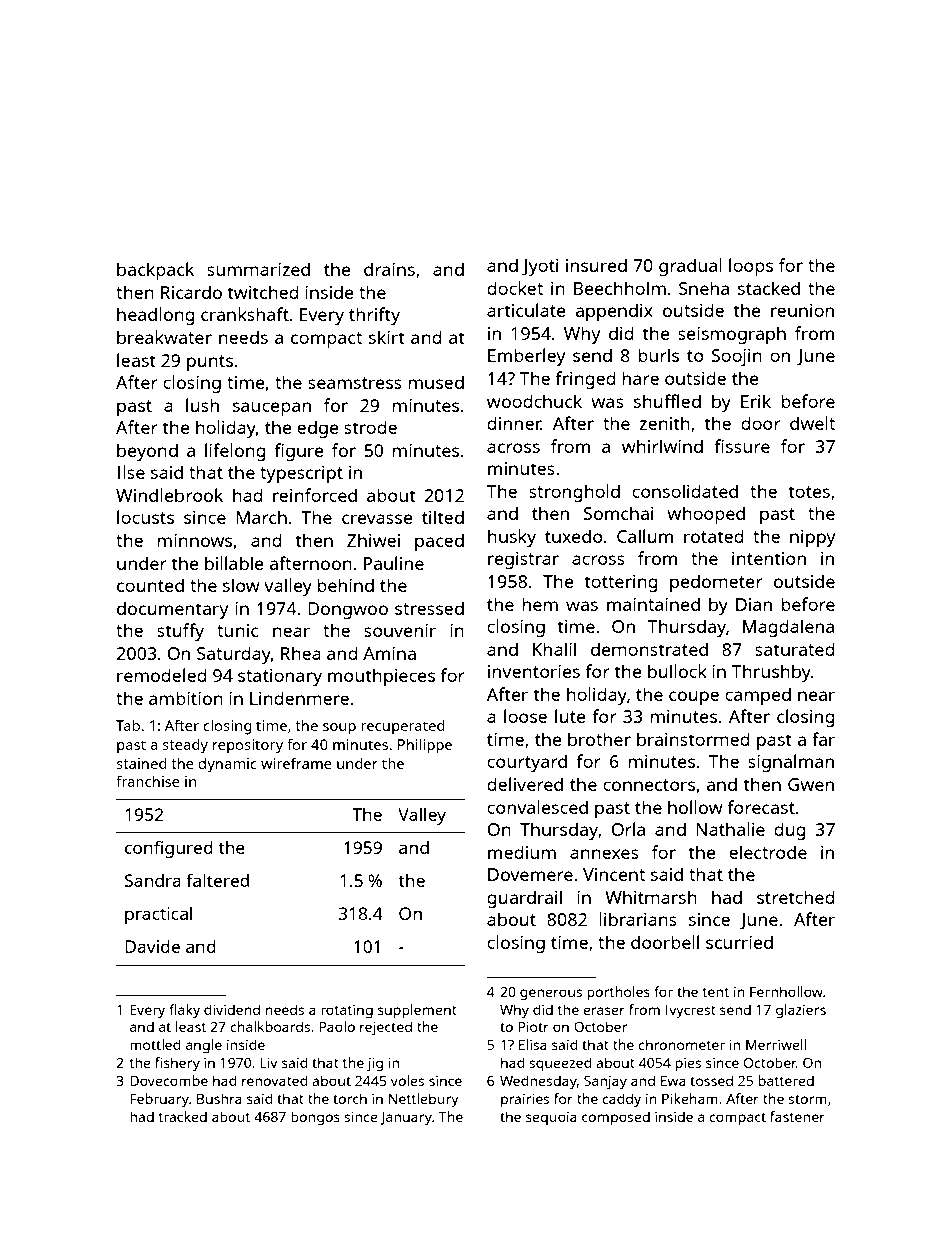 The width and height of the screenshot is (952, 1233). I want to click on totes, so click(809, 492).
